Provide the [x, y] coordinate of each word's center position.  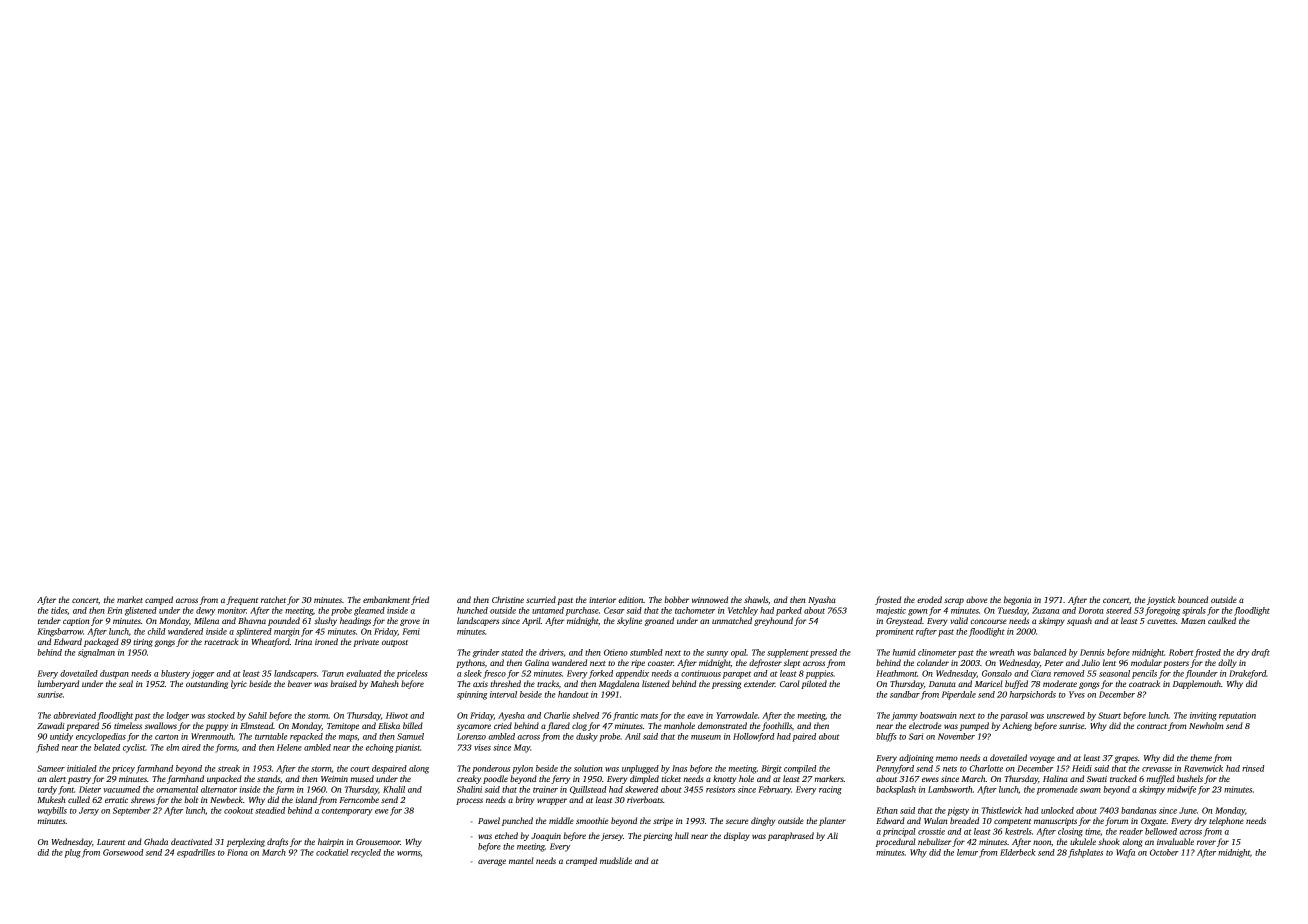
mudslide [616, 860]
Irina [303, 642]
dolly [1227, 663]
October [1164, 852]
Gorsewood [123, 852]
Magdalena [619, 684]
